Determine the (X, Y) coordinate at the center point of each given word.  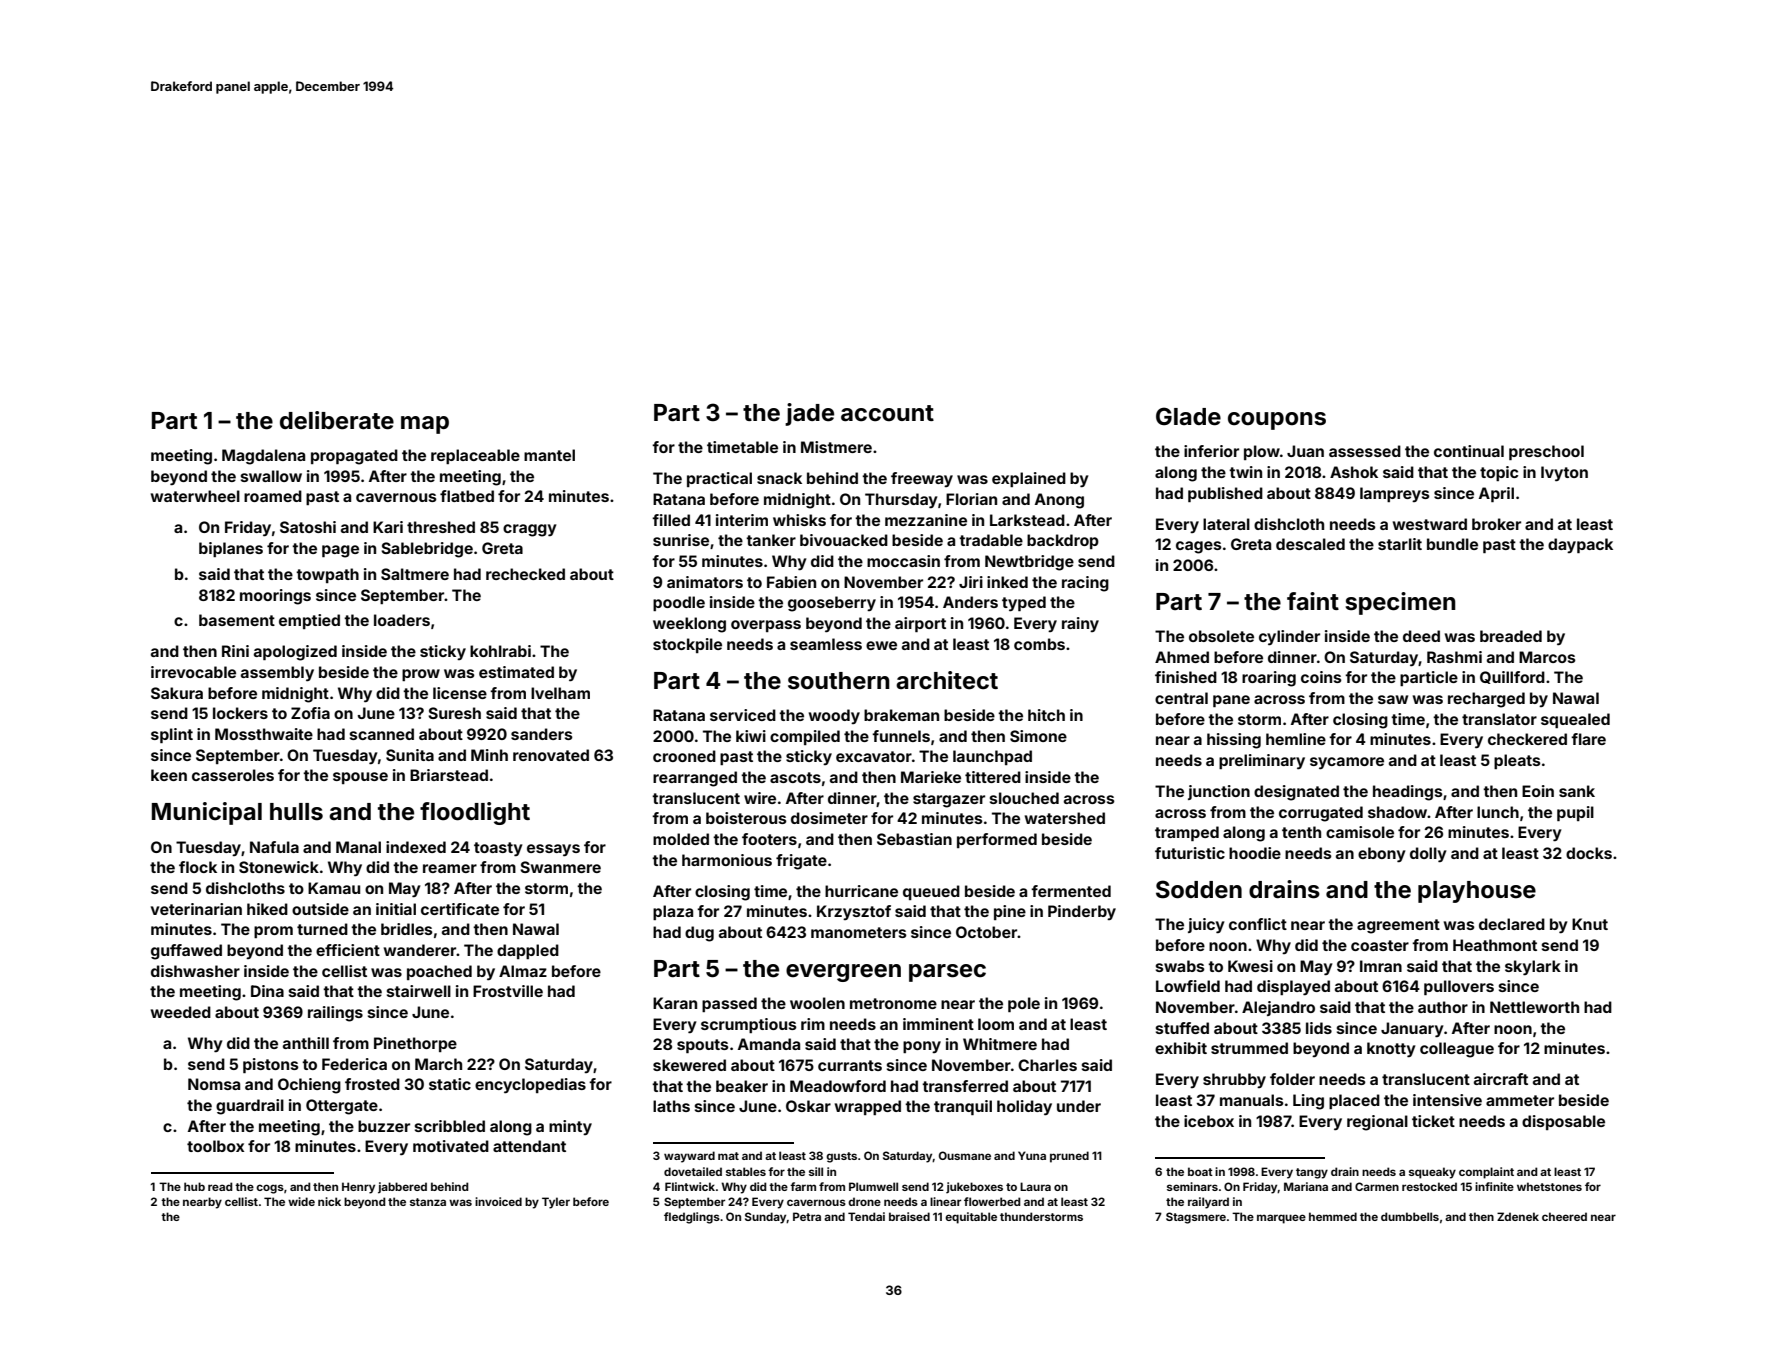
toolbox (215, 1146)
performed (997, 840)
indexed (416, 847)
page (340, 551)
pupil (1575, 813)
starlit (1400, 544)
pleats (1517, 761)
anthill (306, 1043)
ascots (795, 777)
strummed (1249, 1048)
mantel (549, 455)
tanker (771, 540)
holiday (1024, 1108)
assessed (1365, 451)
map (425, 425)
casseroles (233, 775)
